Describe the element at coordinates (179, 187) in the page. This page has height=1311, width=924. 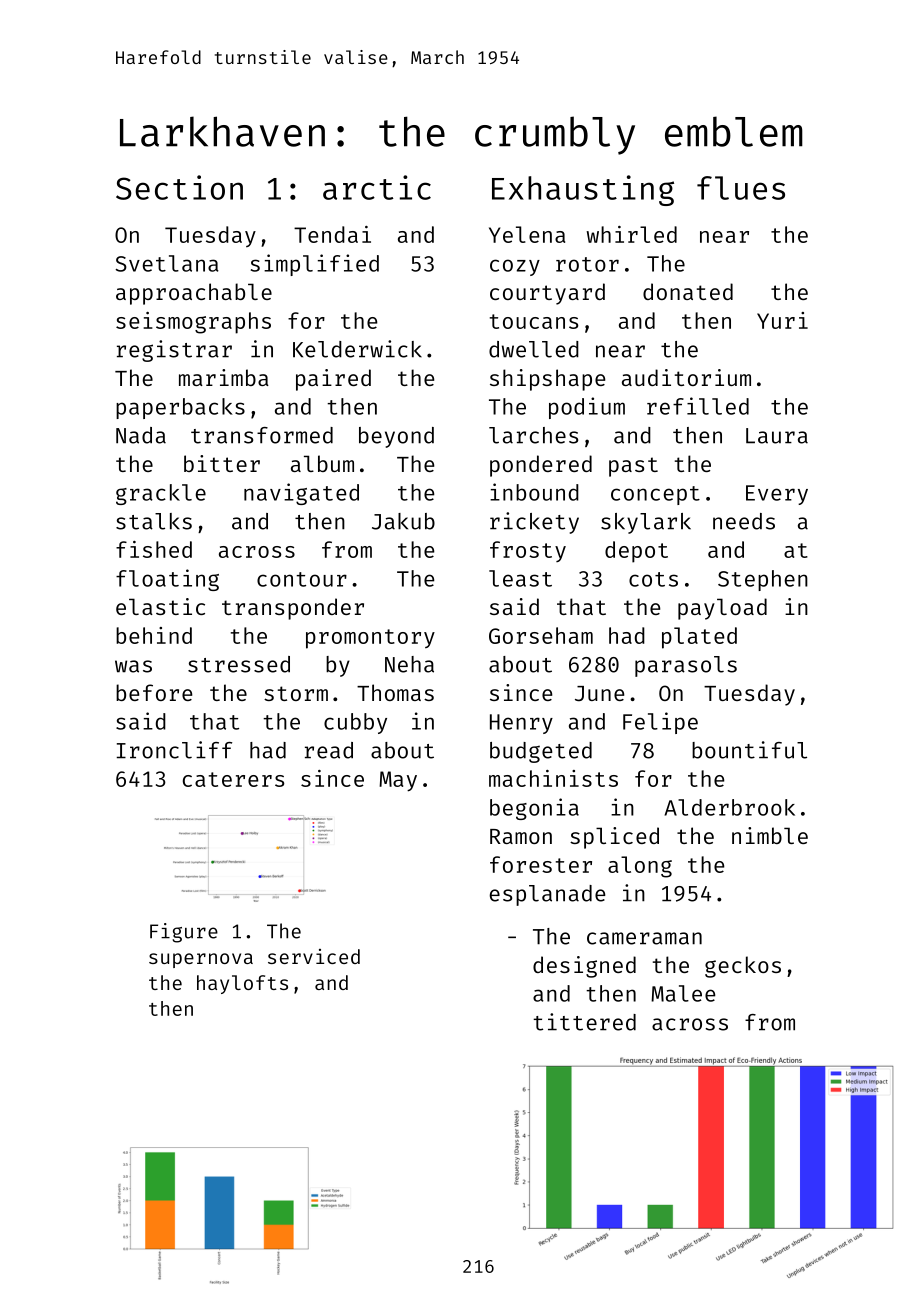
I see `Section` at that location.
